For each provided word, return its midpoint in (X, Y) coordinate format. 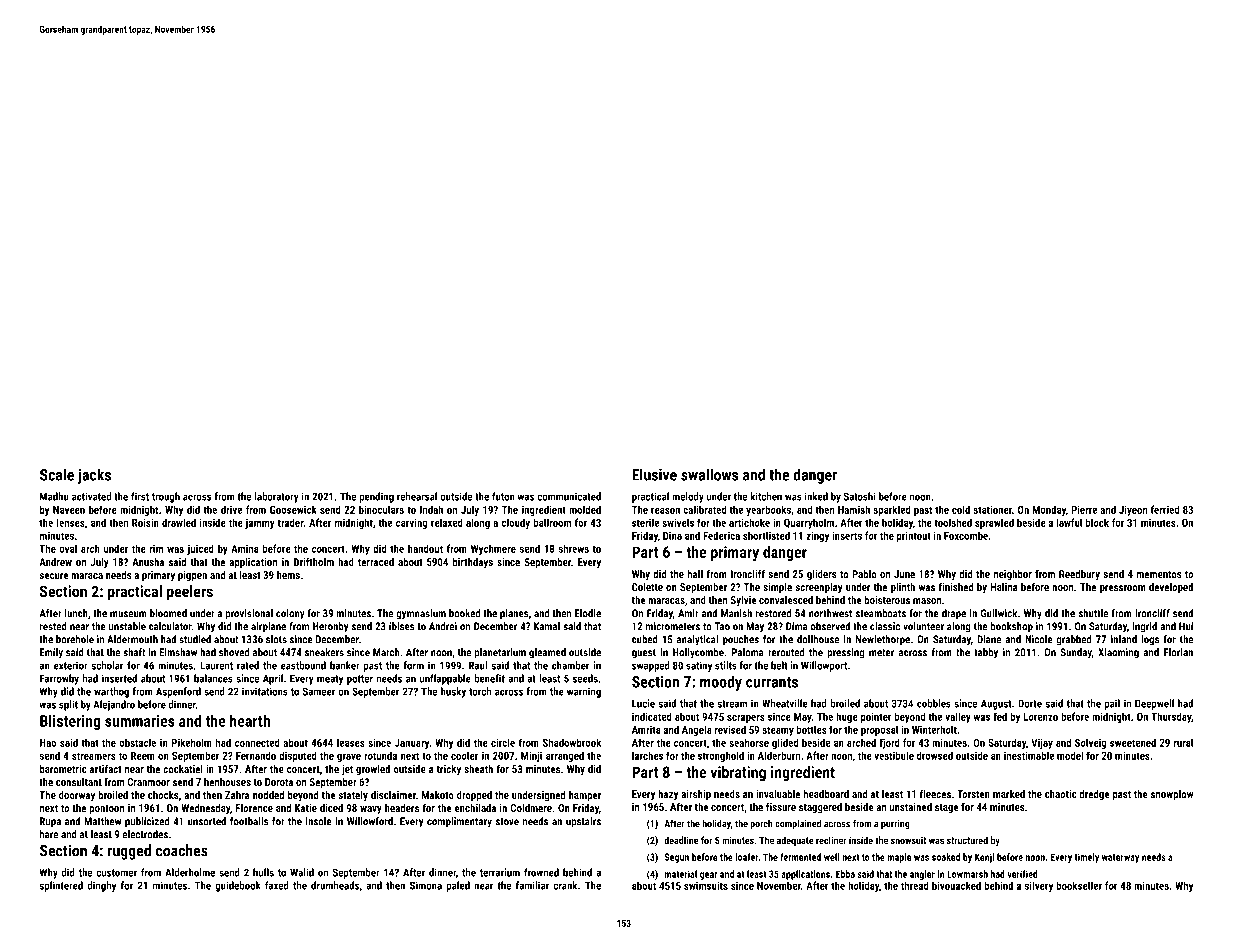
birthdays (473, 563)
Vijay (1042, 743)
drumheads (335, 885)
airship (696, 795)
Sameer (319, 691)
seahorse (749, 742)
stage (947, 808)
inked (816, 496)
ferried (1165, 509)
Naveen (69, 510)
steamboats (881, 613)
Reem (143, 756)
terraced (376, 562)
